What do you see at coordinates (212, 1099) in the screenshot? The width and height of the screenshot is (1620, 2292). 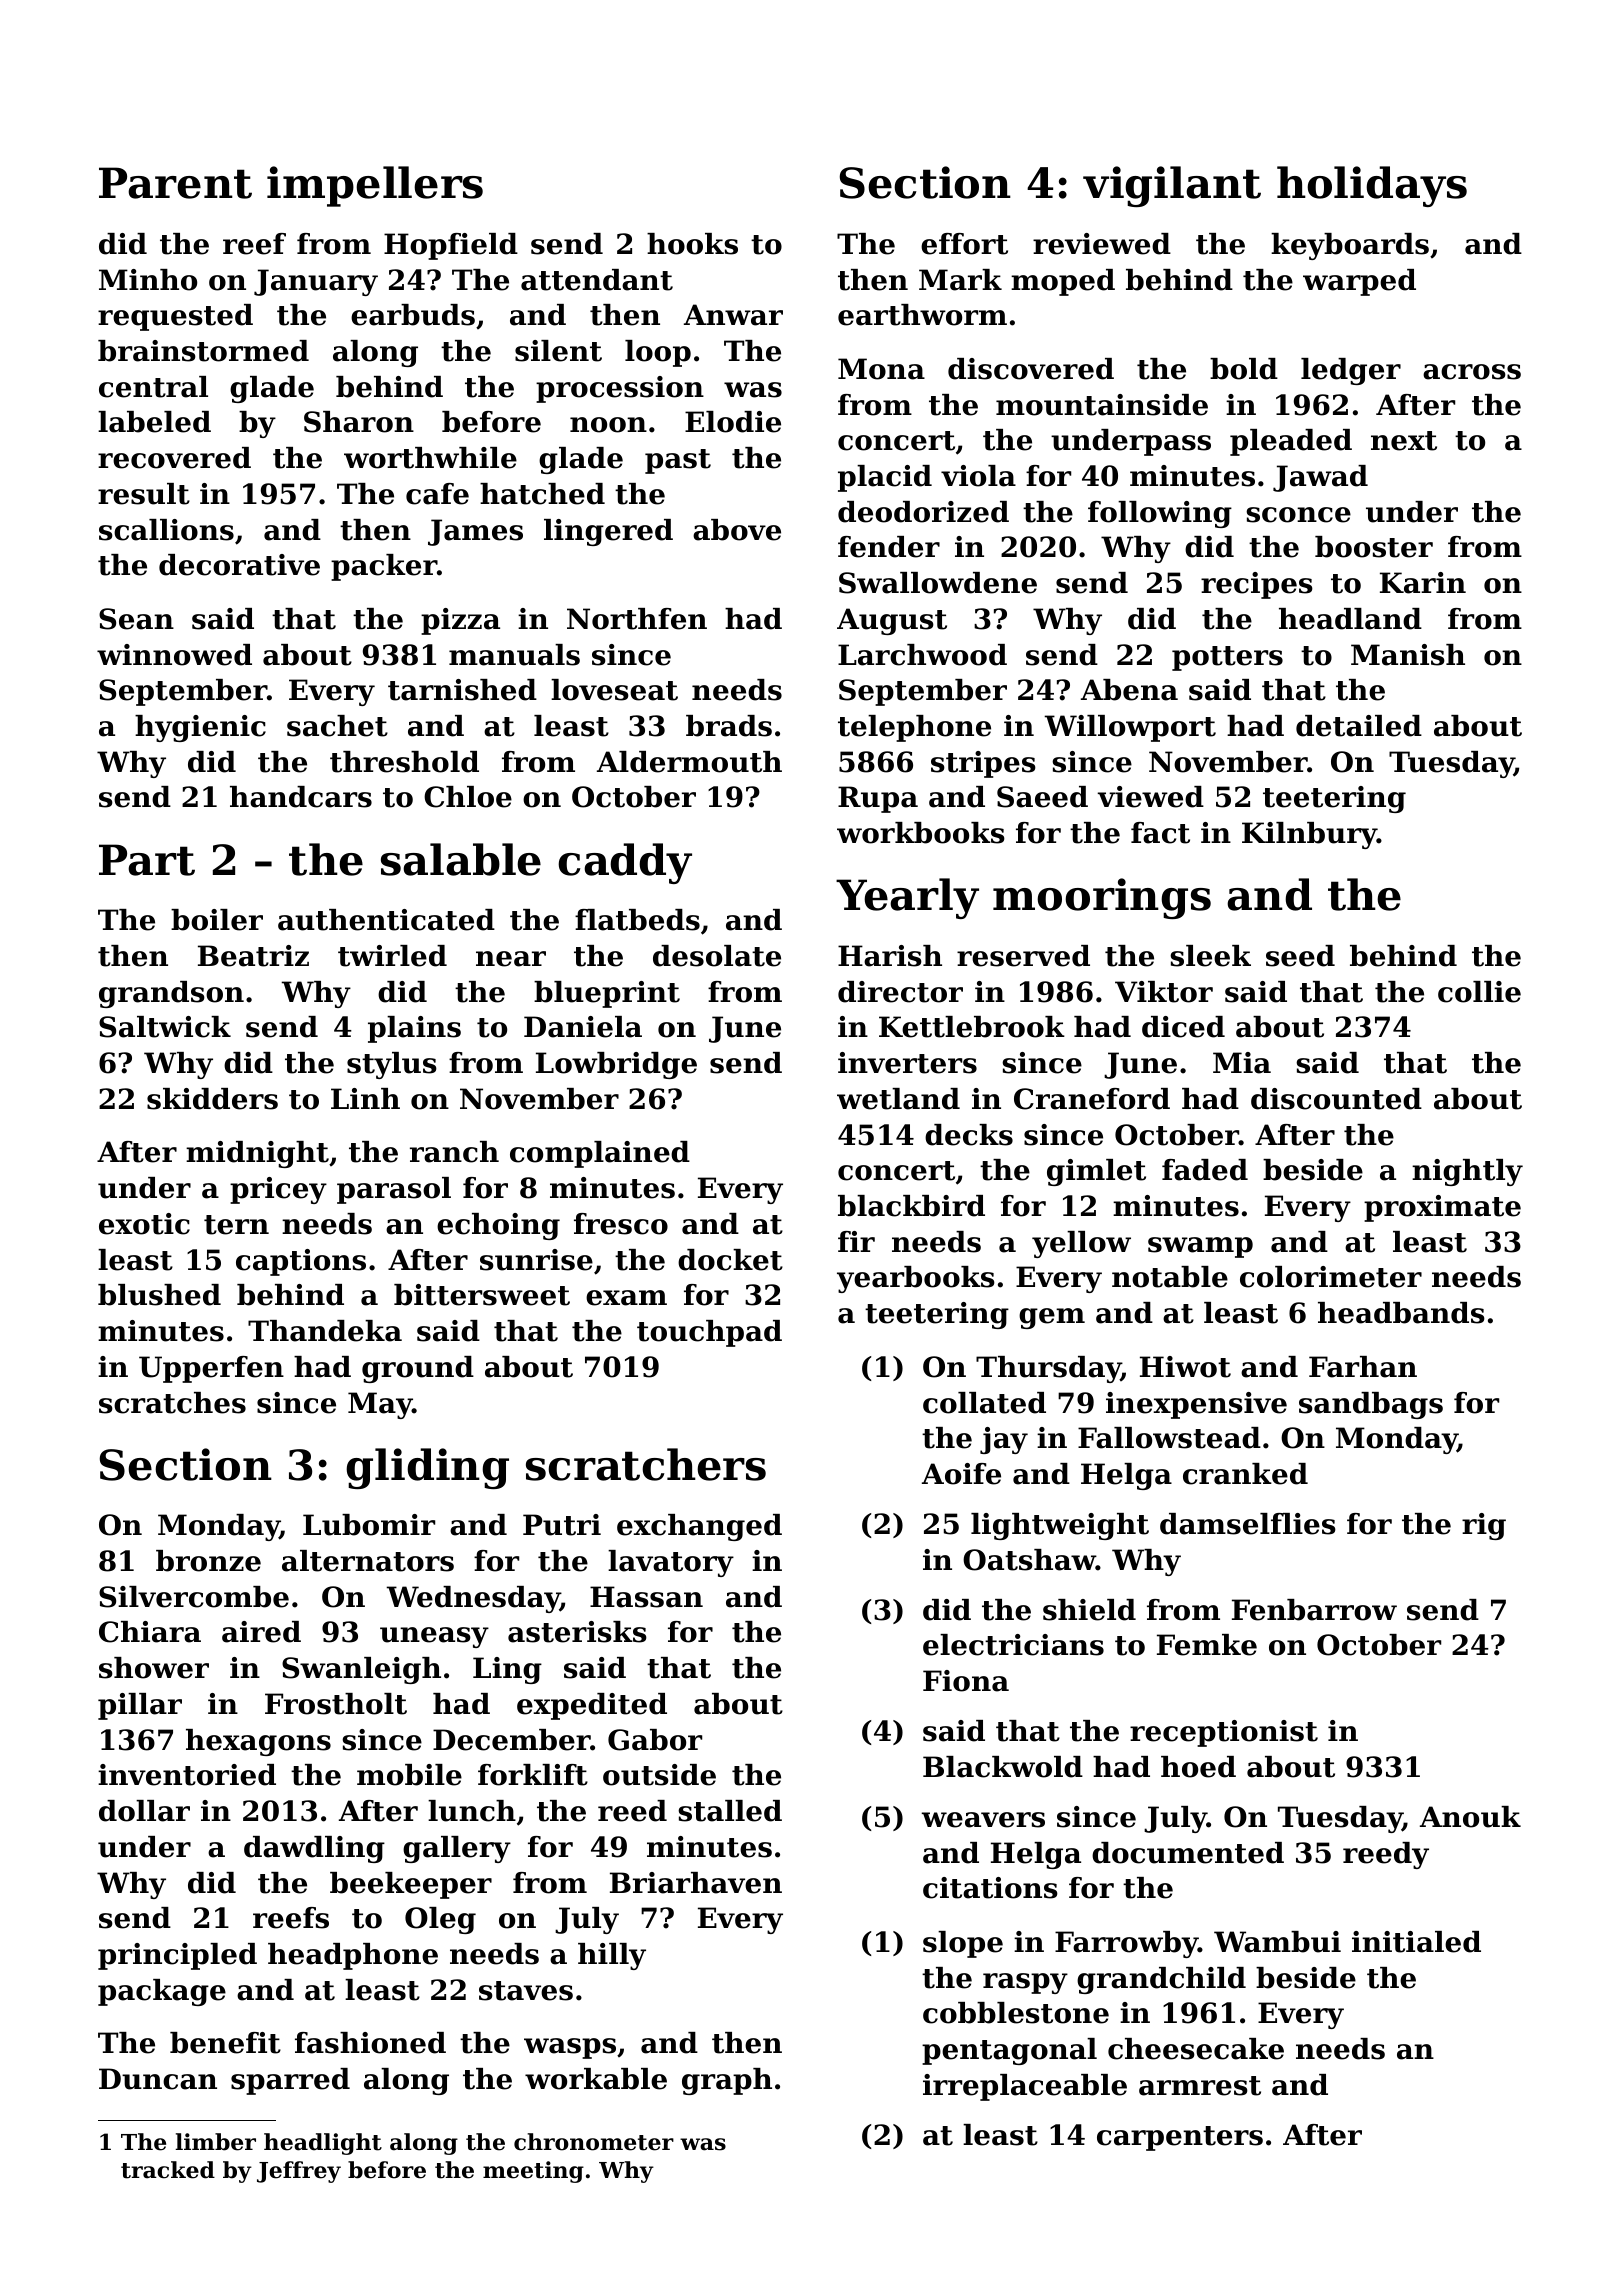 I see `skidders` at bounding box center [212, 1099].
